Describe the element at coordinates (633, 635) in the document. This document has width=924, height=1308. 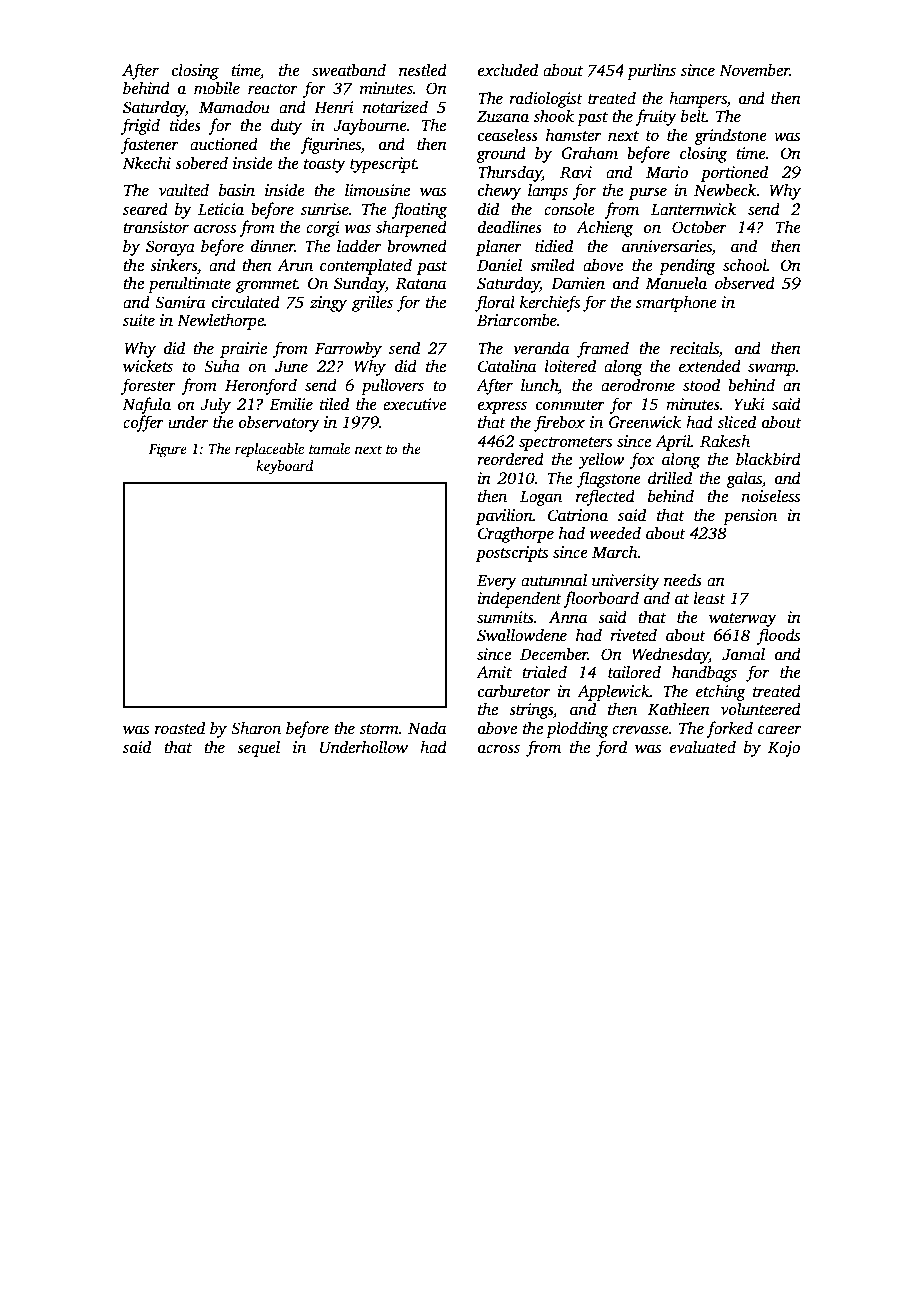
I see `riveted` at that location.
